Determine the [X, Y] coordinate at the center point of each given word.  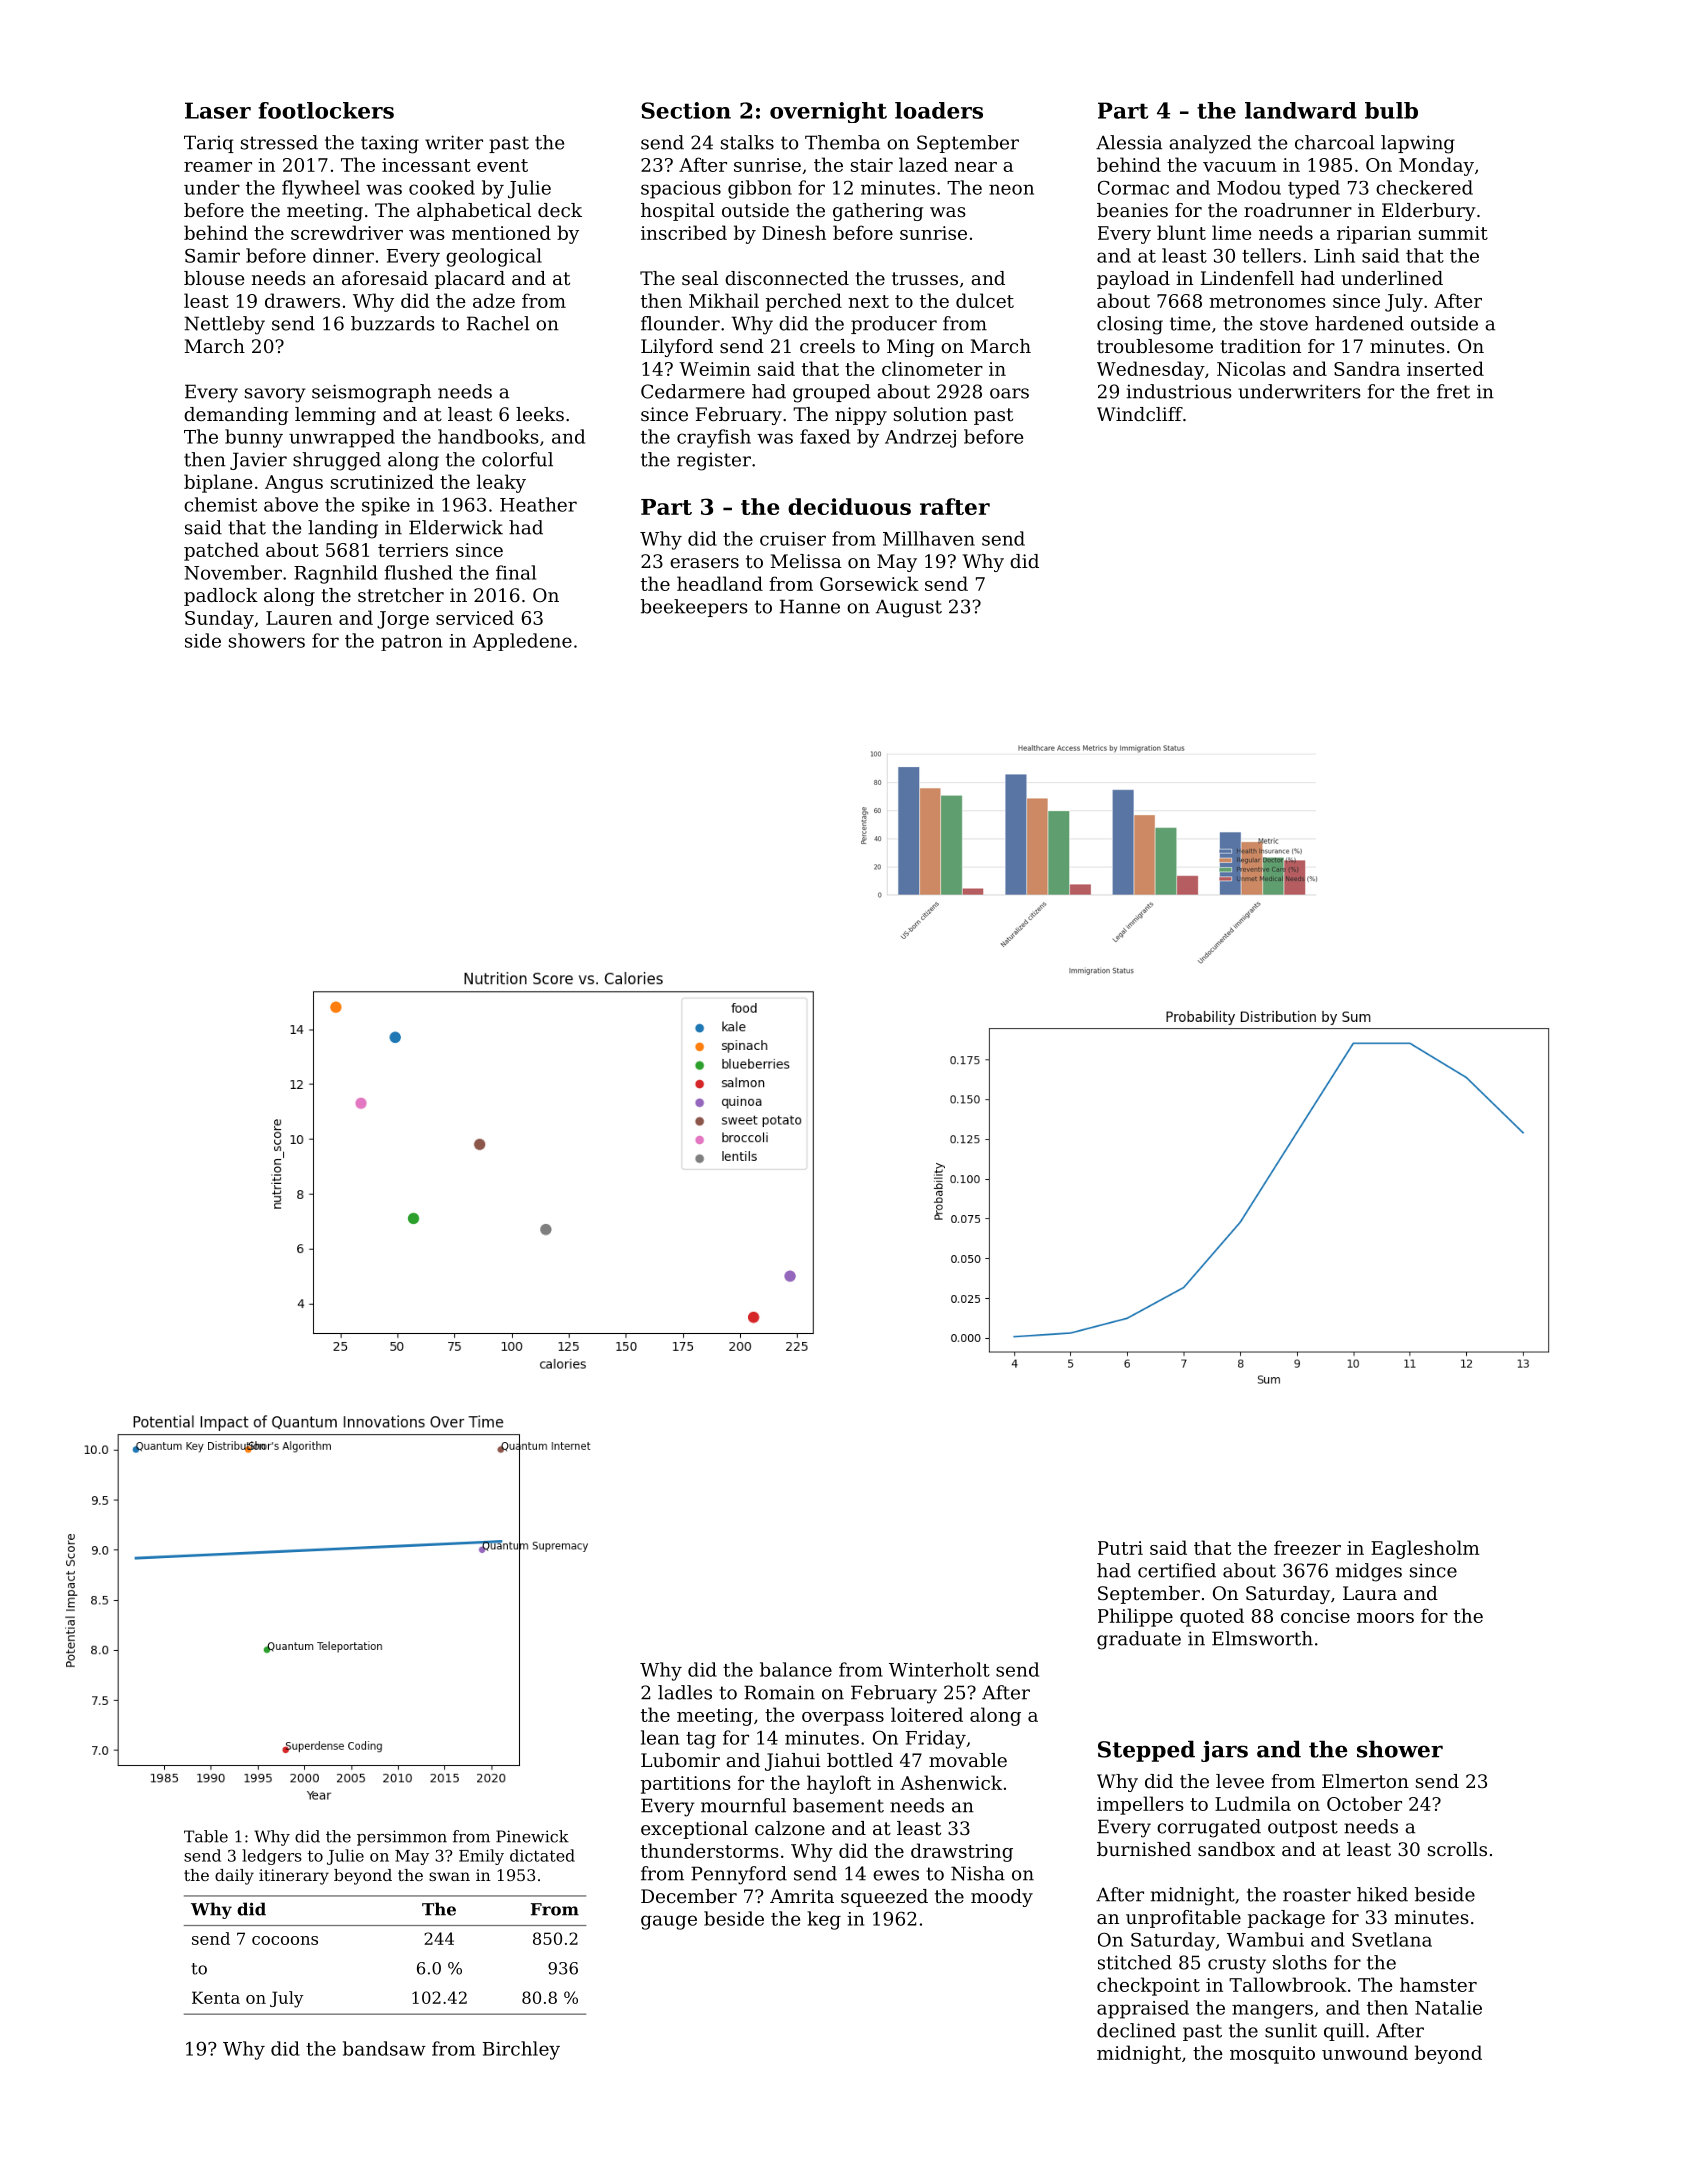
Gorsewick [869, 583]
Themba [842, 142]
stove [1284, 324]
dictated [542, 1855]
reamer [218, 167]
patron [411, 643]
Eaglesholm [1425, 1549]
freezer [1307, 1547]
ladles [685, 1692]
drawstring [962, 1852]
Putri [1120, 1548]
